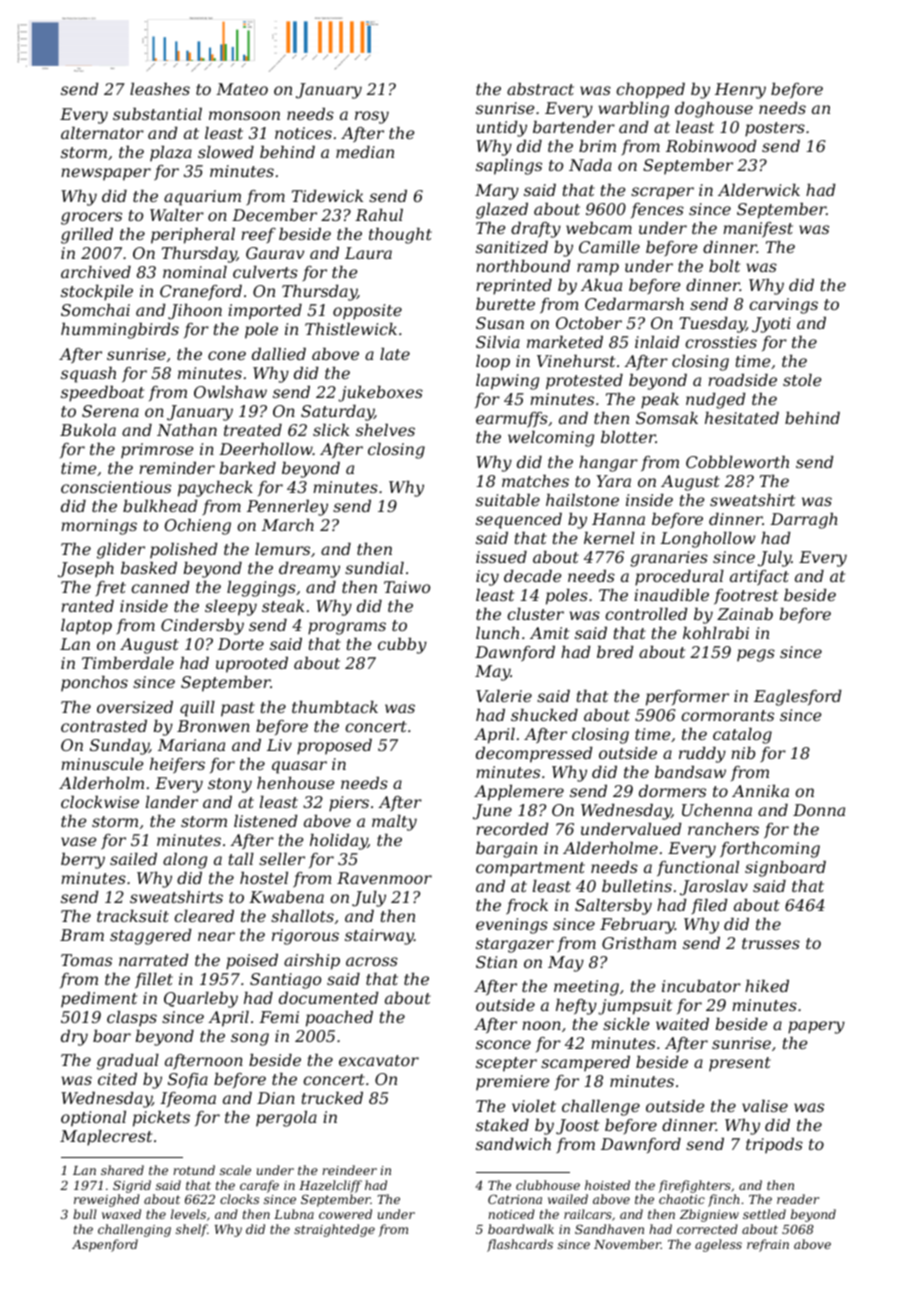  Describe the element at coordinates (512, 1083) in the screenshot. I see `premiere` at that location.
